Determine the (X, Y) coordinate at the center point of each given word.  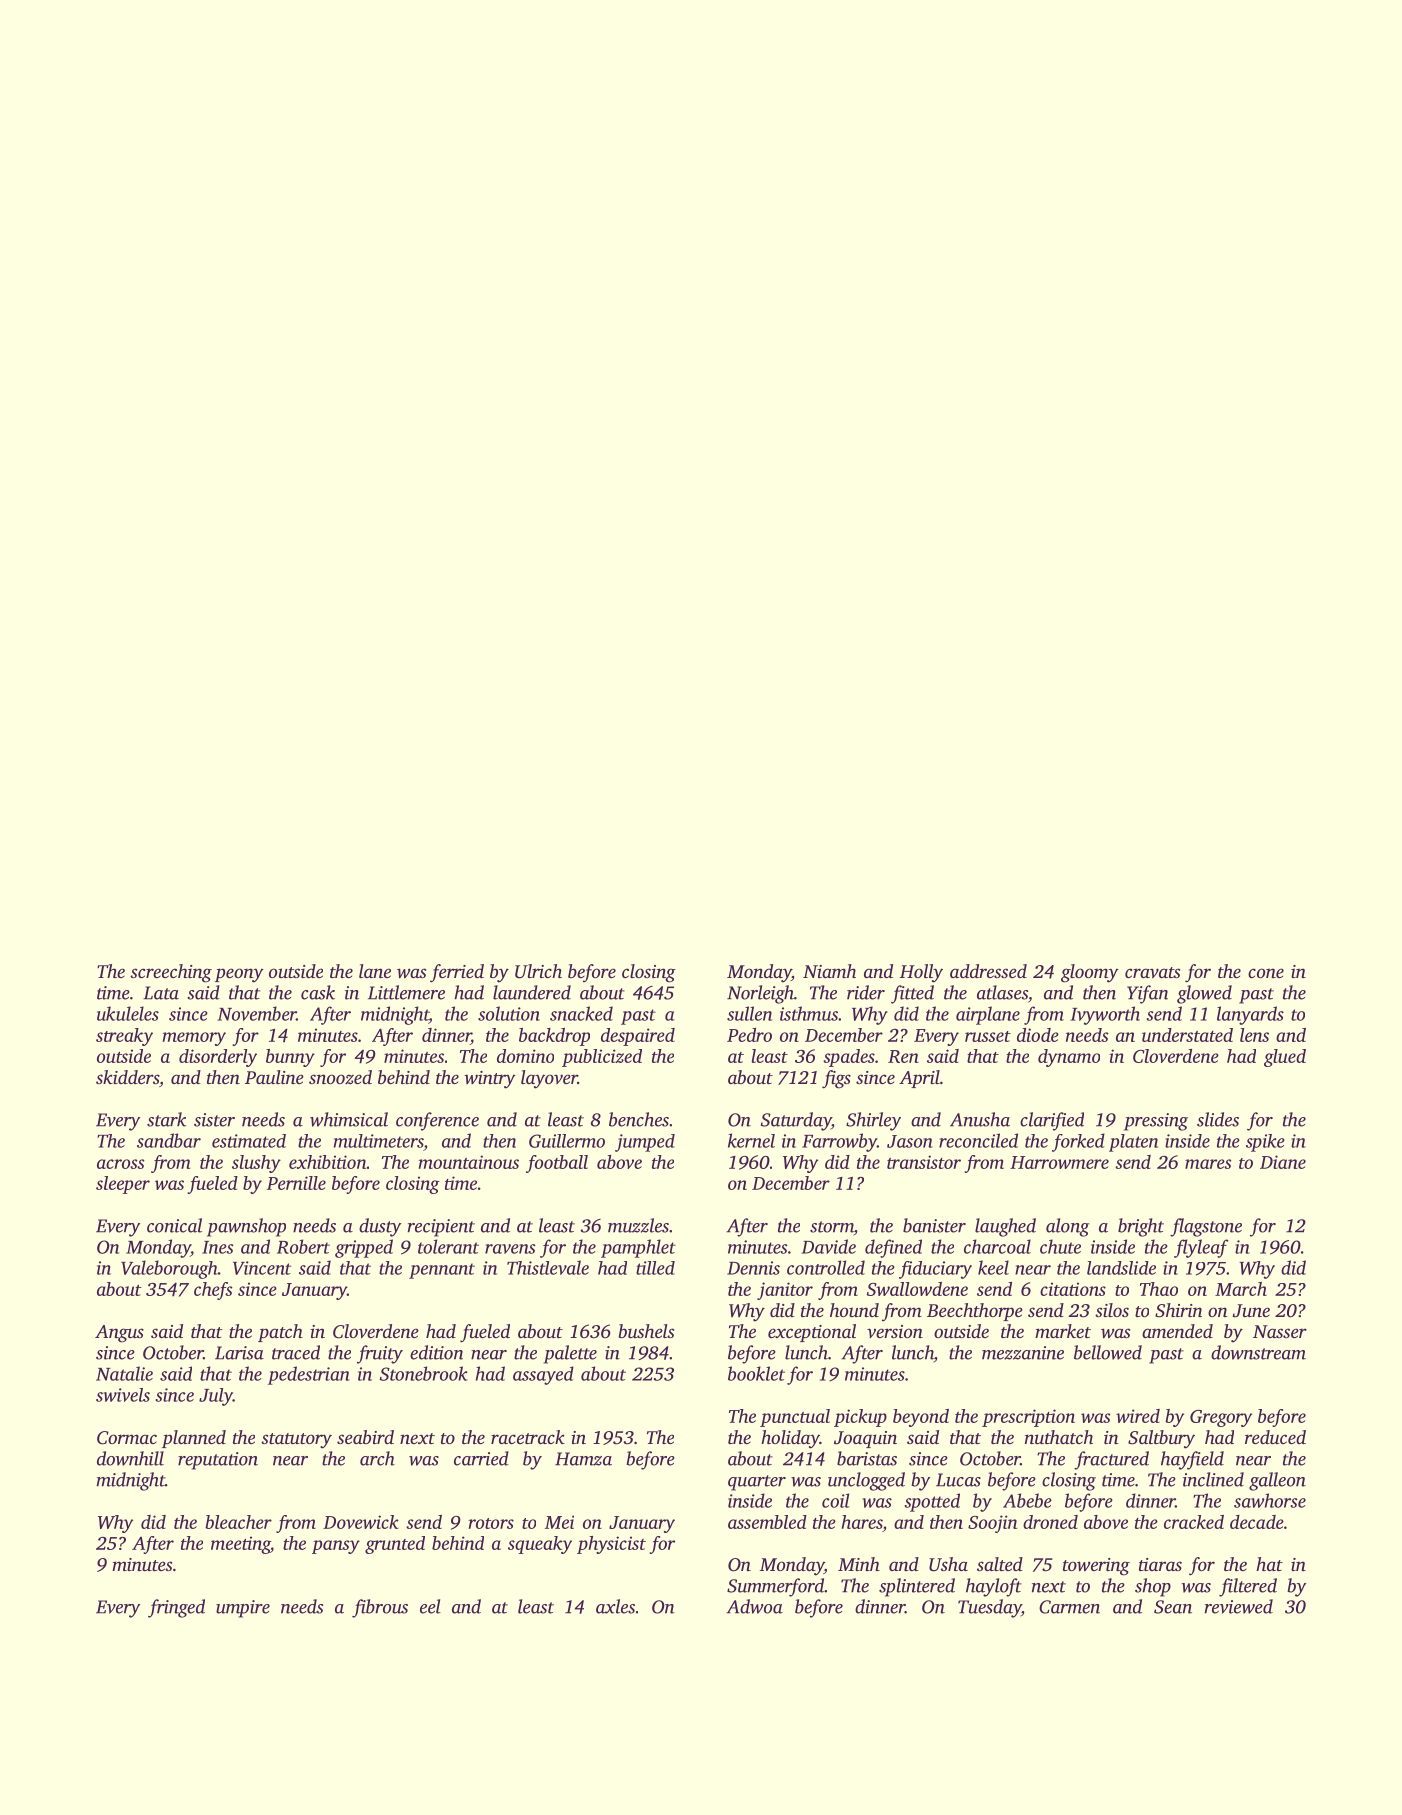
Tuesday (989, 1608)
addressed (988, 971)
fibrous (380, 1608)
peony (239, 975)
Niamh (829, 971)
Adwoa (754, 1606)
